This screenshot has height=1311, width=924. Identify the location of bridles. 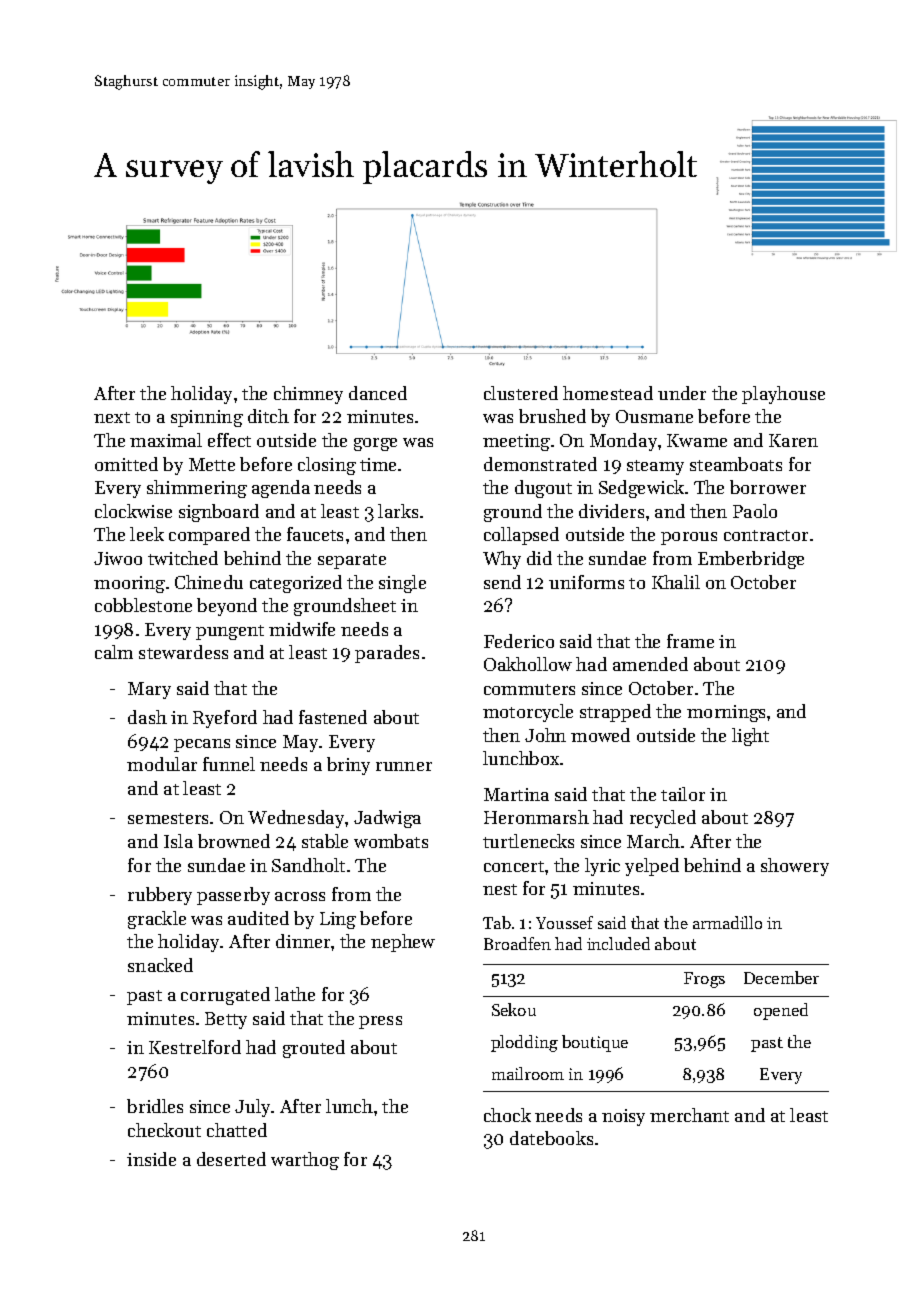
(155, 1106).
